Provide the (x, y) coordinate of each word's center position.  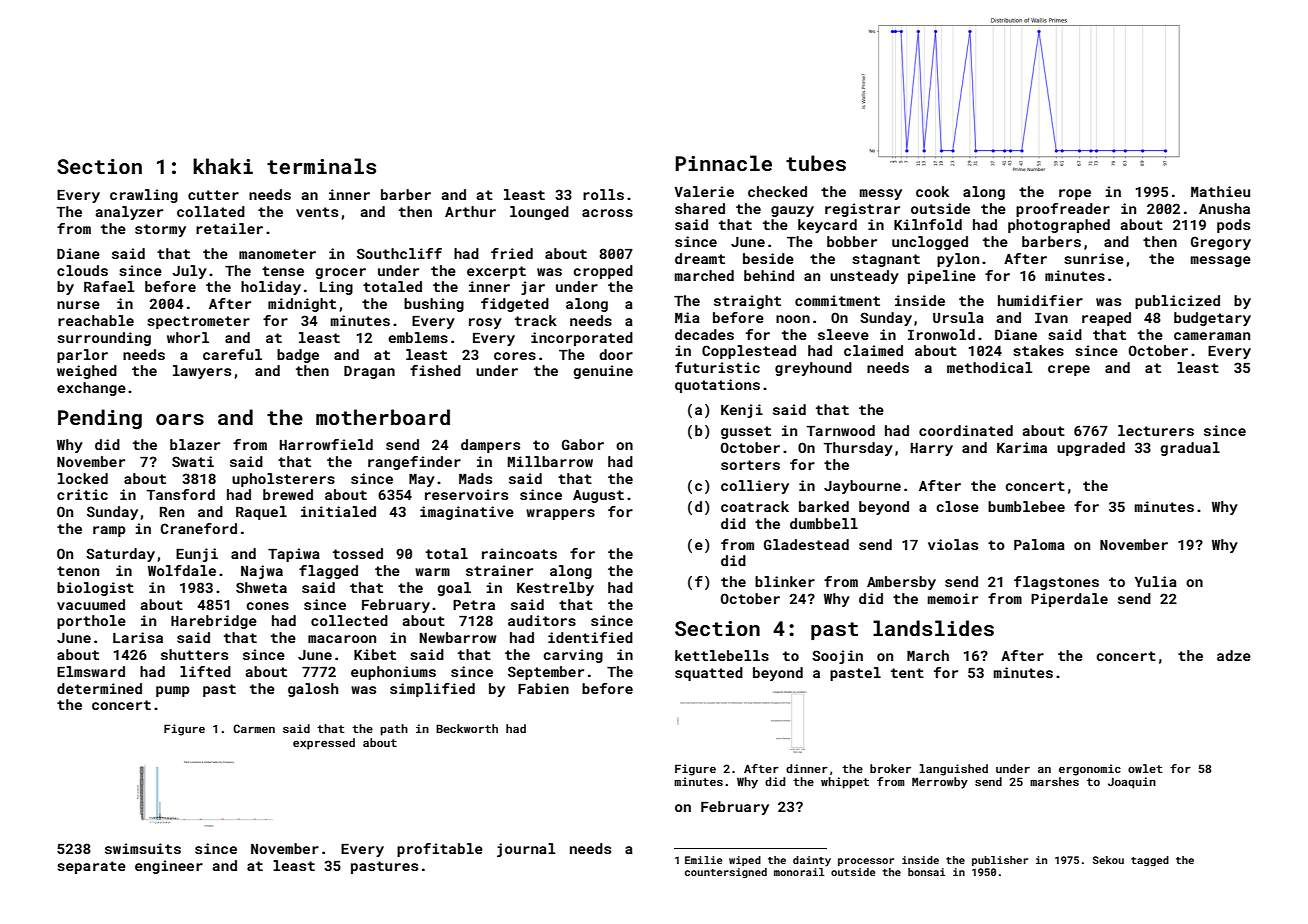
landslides (933, 628)
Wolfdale (182, 570)
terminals (321, 166)
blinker (785, 581)
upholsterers (283, 480)
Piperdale (1069, 600)
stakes (1038, 350)
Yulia (1156, 581)
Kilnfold (928, 224)
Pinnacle (723, 163)
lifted (205, 671)
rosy (485, 323)
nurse (78, 305)
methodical (989, 367)
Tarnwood (841, 430)
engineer (169, 867)
